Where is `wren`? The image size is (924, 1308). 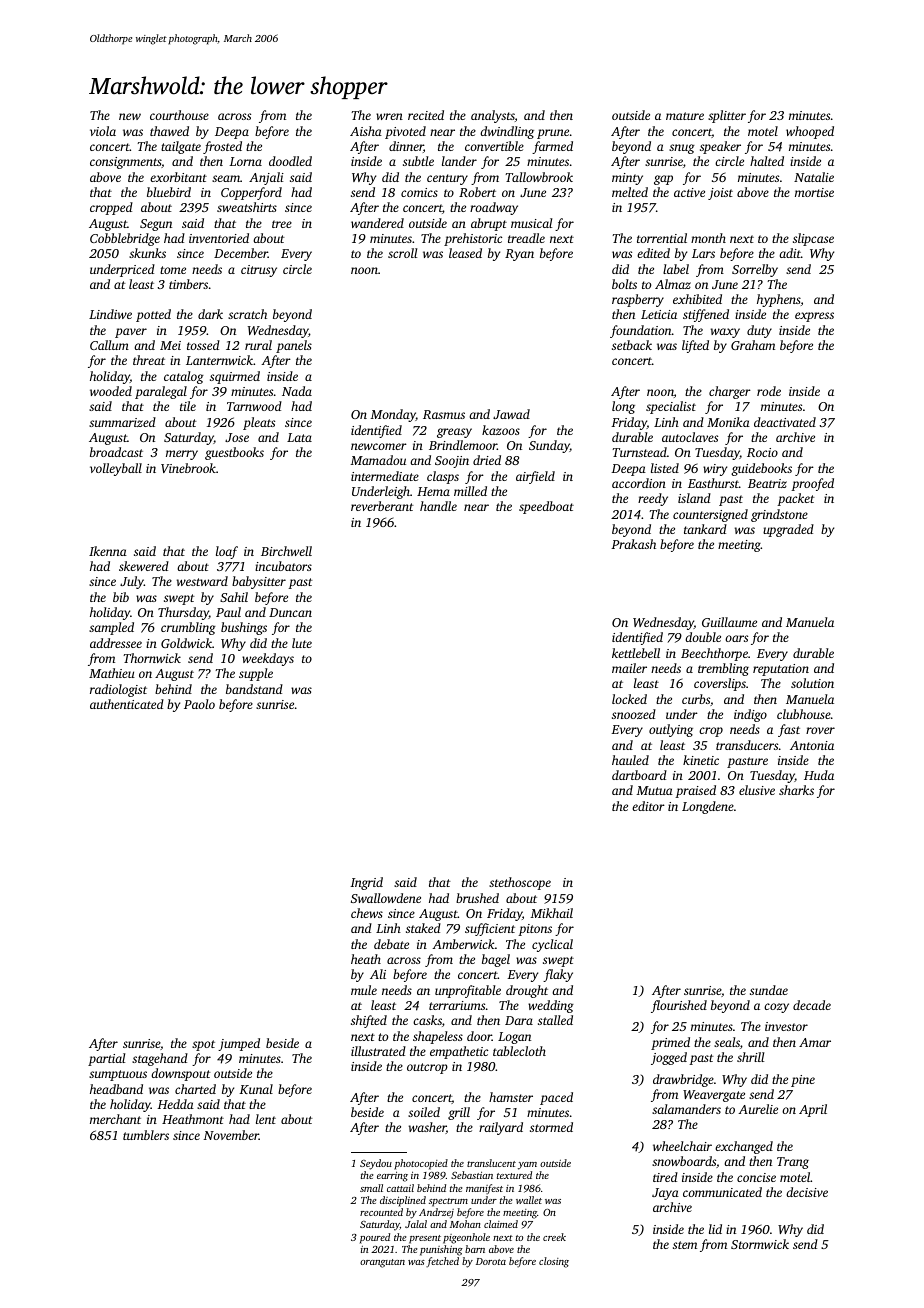 wren is located at coordinates (389, 116).
